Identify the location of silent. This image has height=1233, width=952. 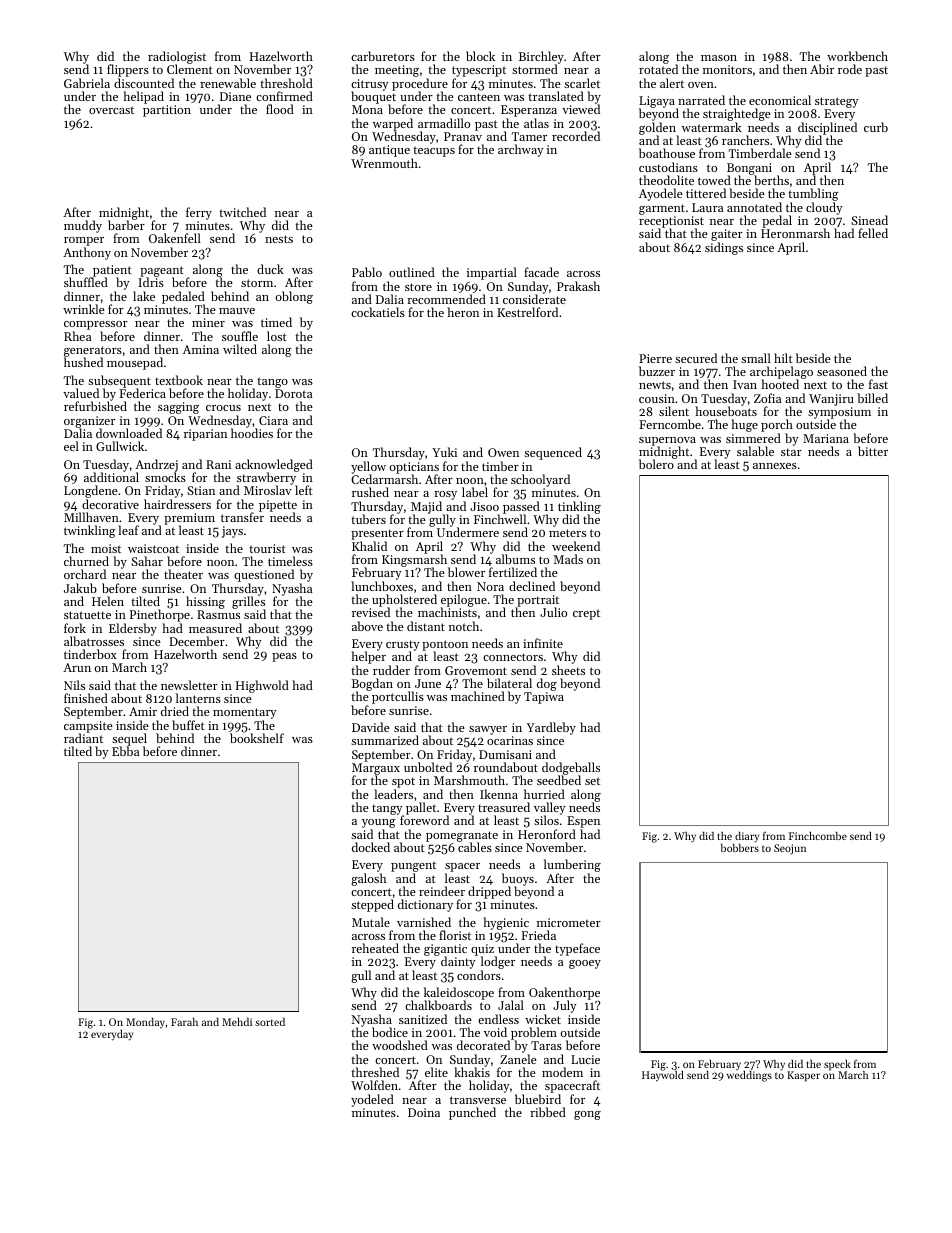
(674, 411).
